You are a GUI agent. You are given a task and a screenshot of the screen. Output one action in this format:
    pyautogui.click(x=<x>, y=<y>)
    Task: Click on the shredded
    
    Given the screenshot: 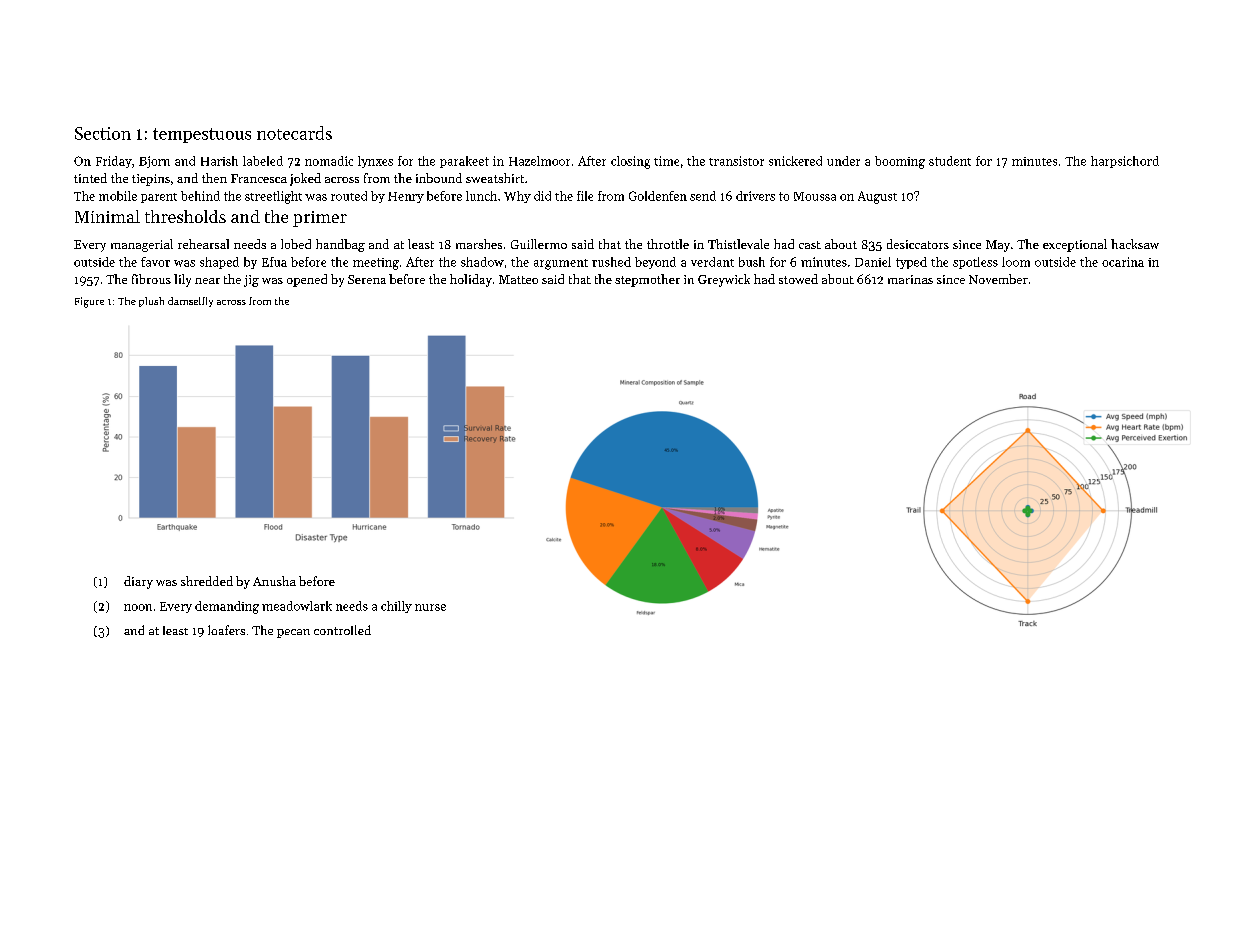 What is the action you would take?
    pyautogui.click(x=207, y=581)
